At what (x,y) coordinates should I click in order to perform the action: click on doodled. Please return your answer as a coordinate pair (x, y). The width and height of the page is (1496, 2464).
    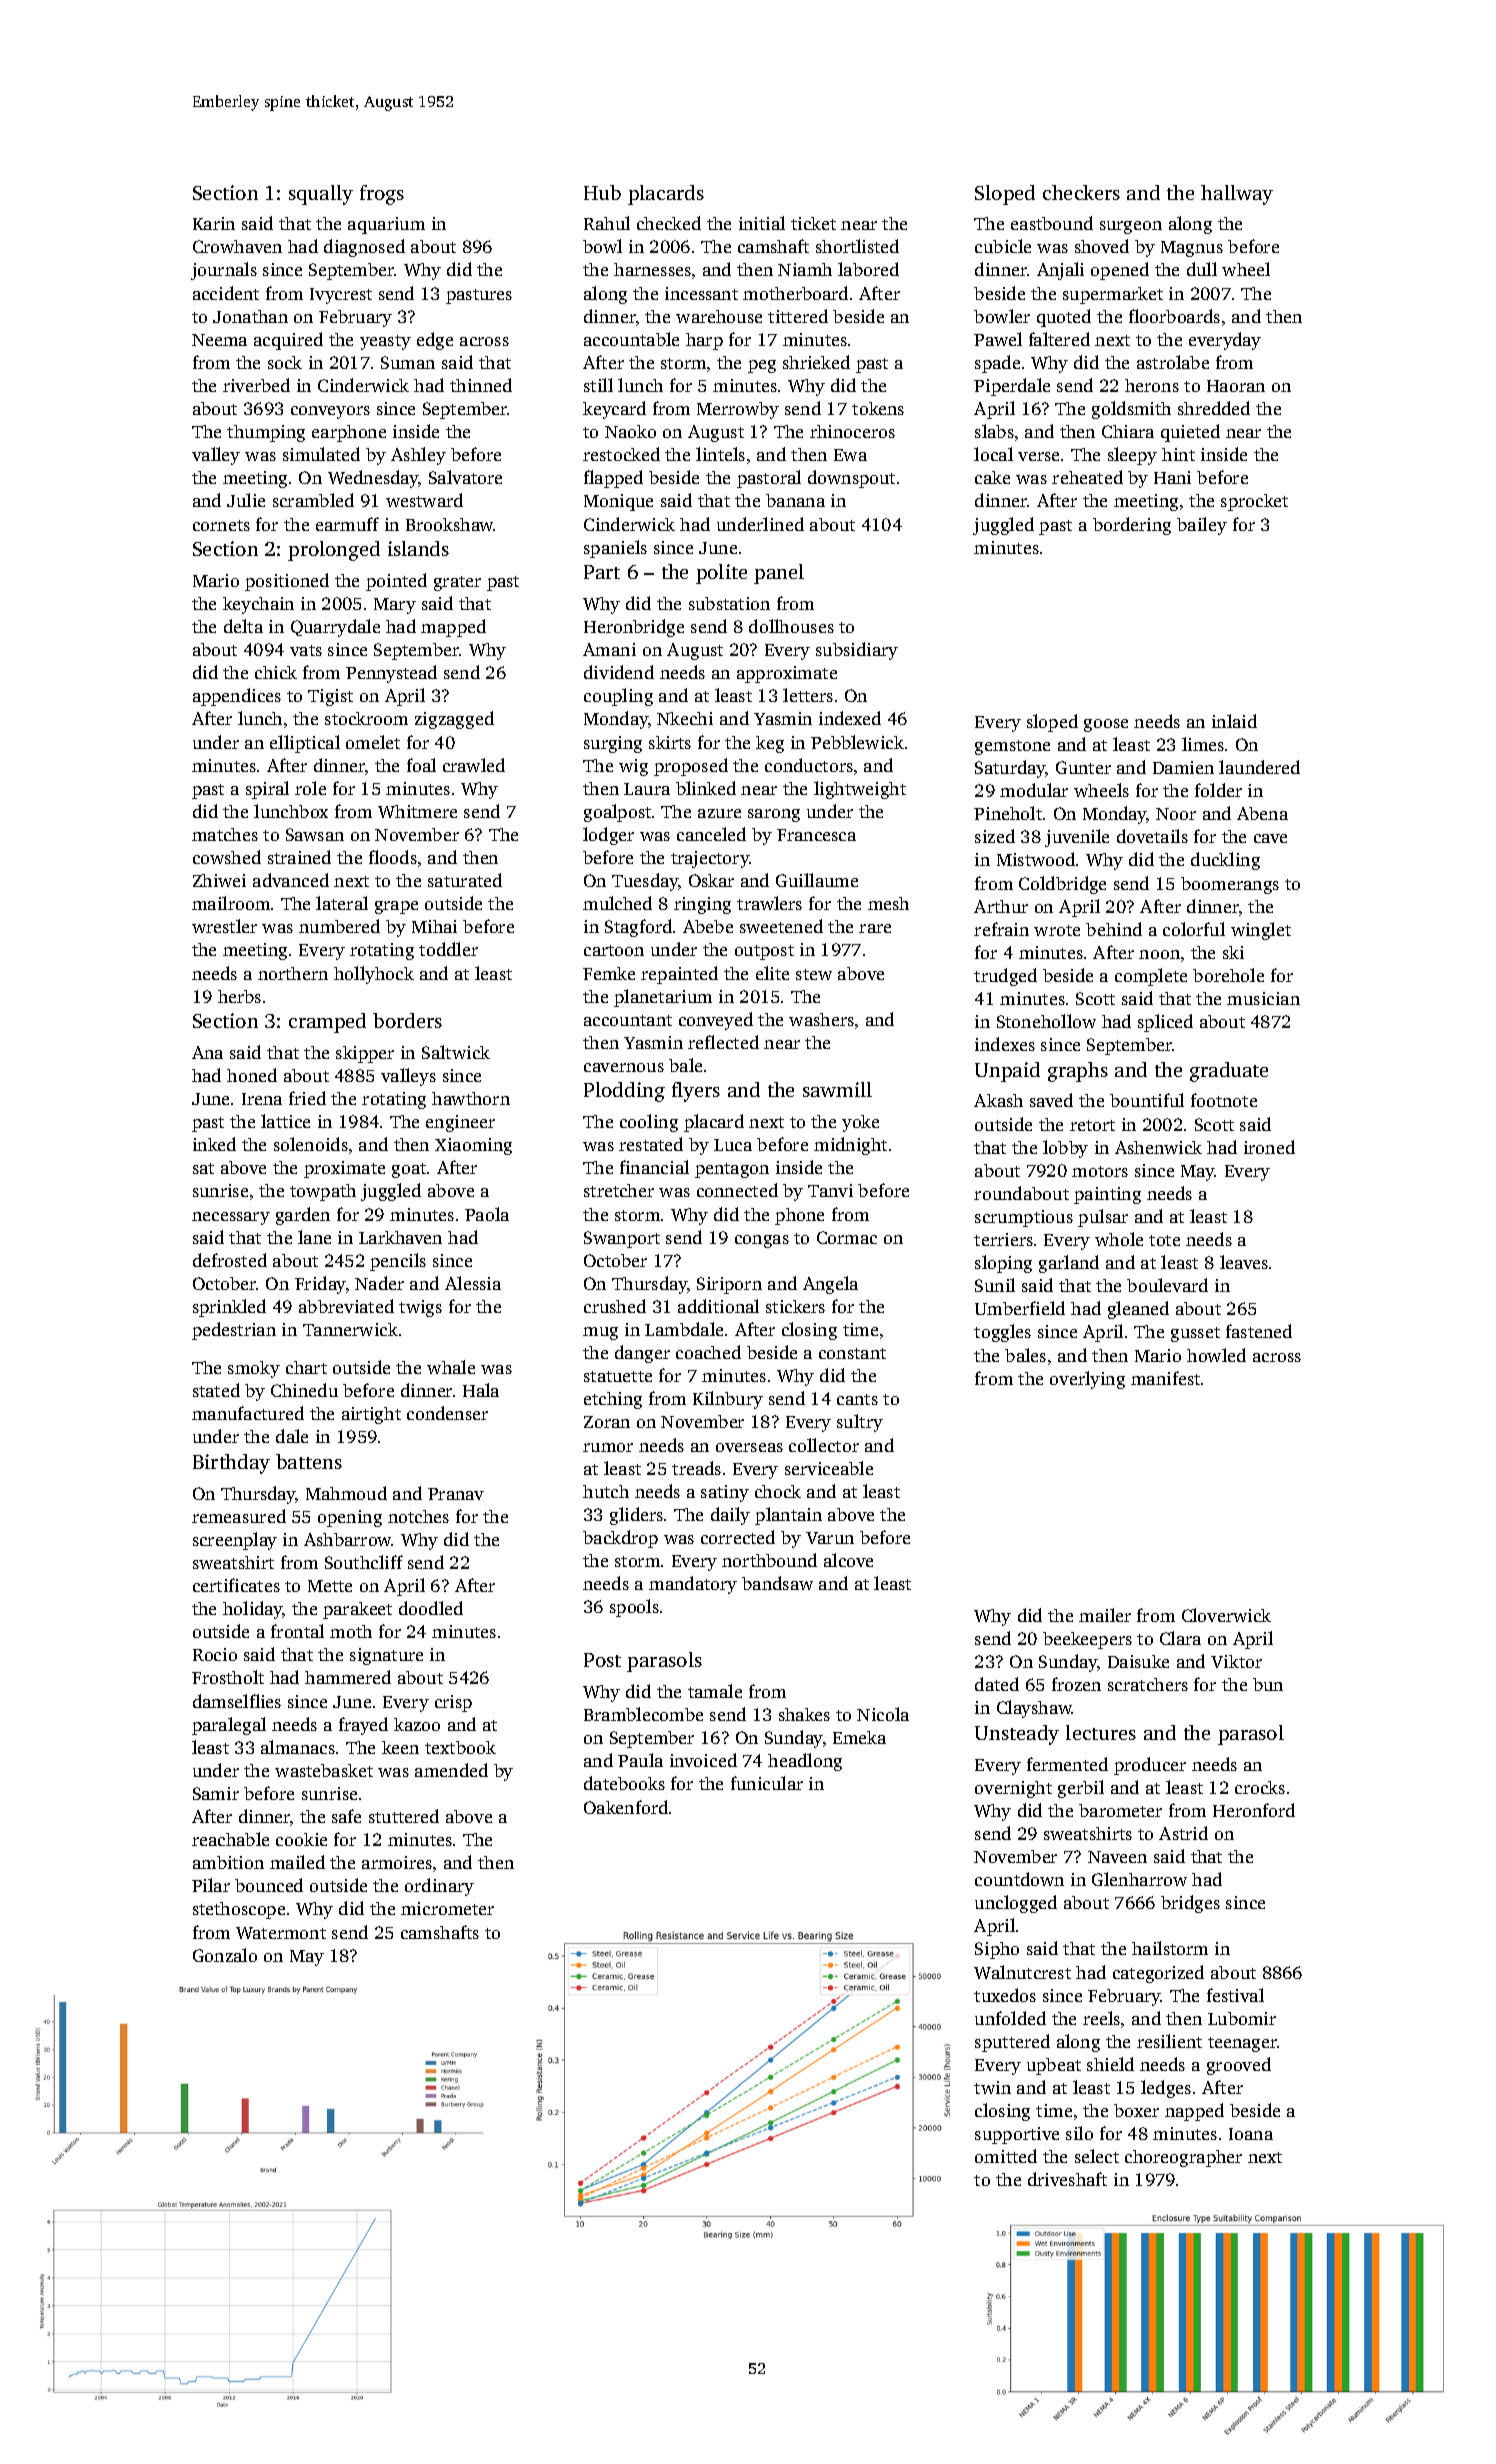
    Looking at the image, I should click on (431, 1608).
